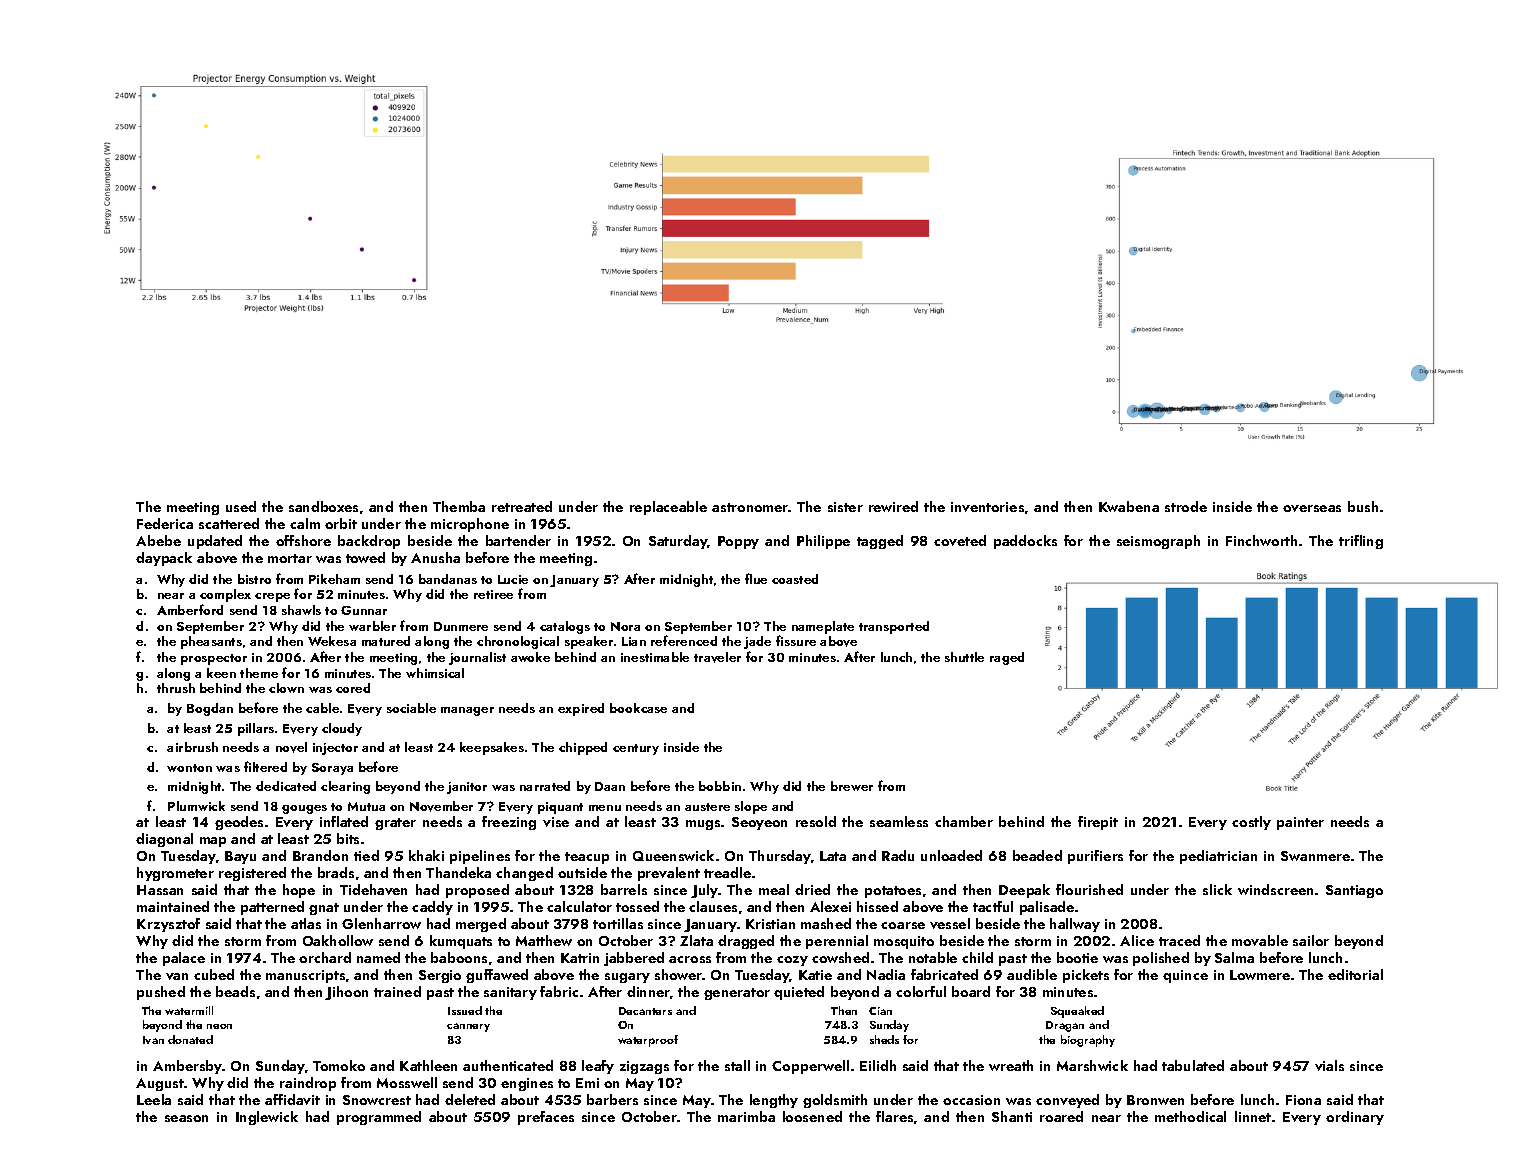 The height and width of the document is (1175, 1521). What do you see at coordinates (845, 507) in the document?
I see `sister` at bounding box center [845, 507].
